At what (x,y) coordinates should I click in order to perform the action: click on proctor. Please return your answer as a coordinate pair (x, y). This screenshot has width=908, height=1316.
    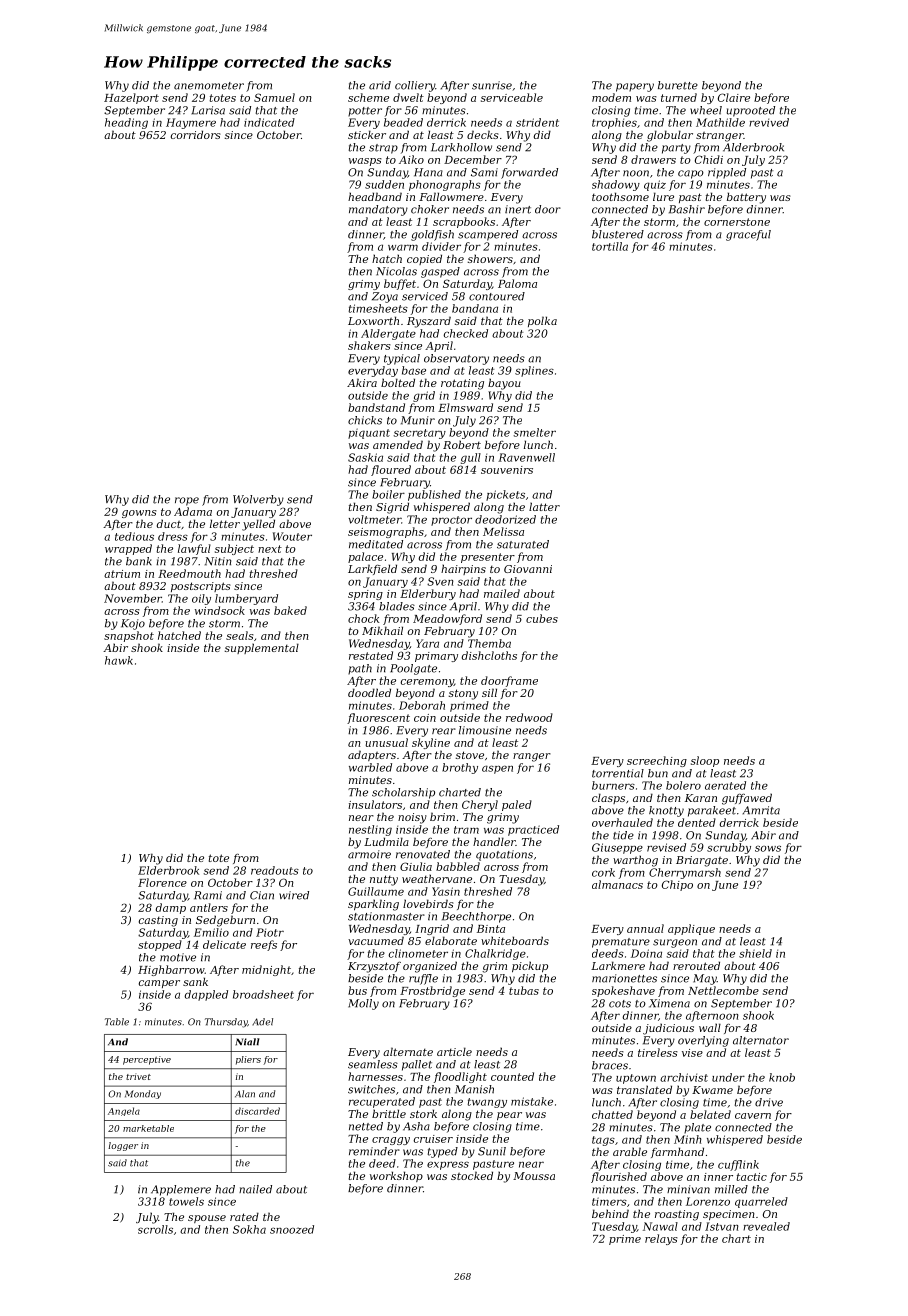
    Looking at the image, I should click on (451, 521).
